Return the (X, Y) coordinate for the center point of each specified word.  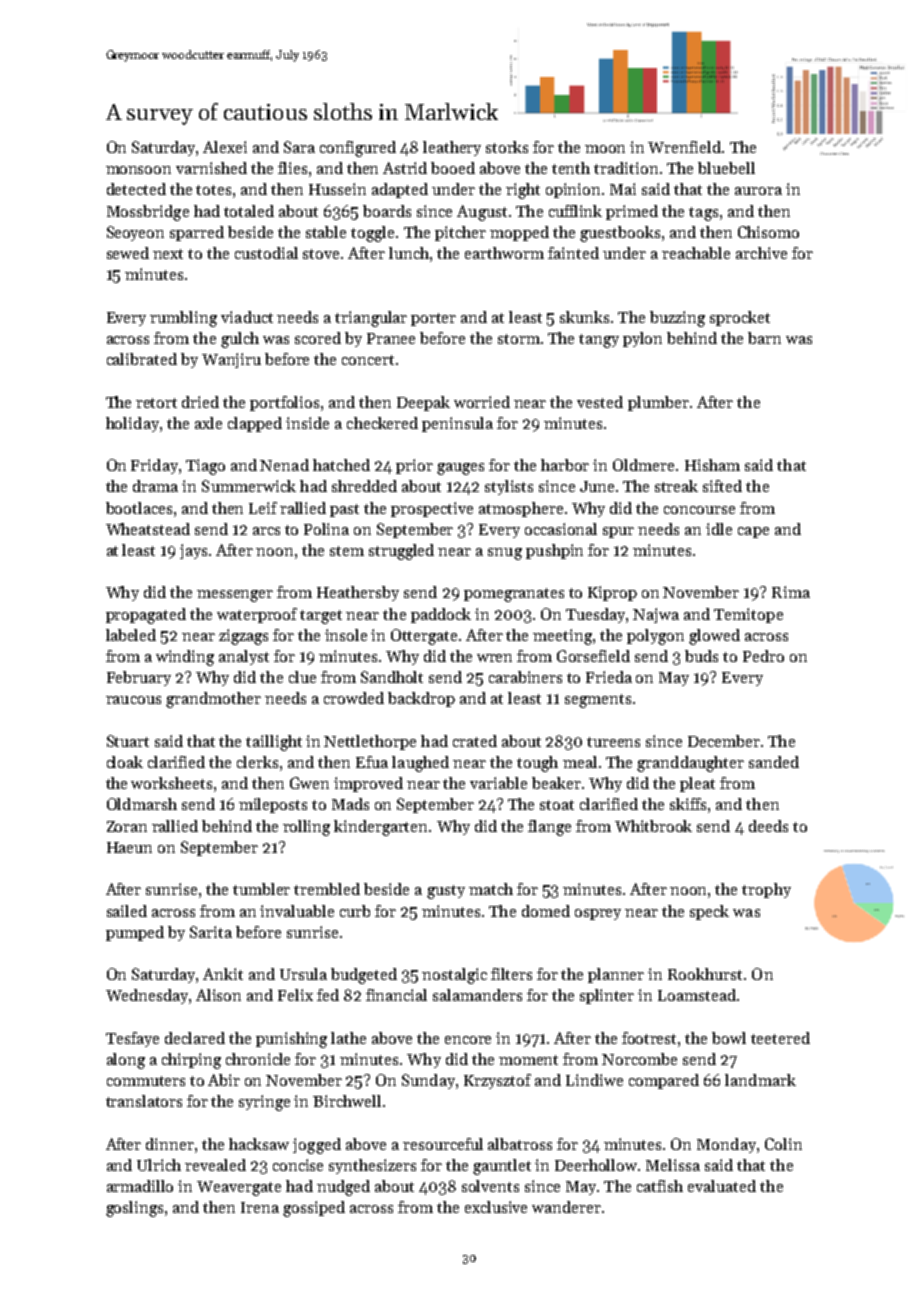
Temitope (748, 615)
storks (507, 147)
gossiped (314, 1209)
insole (346, 635)
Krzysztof (497, 1081)
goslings (134, 1209)
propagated (146, 616)
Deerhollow (596, 1165)
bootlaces (139, 508)
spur (618, 532)
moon (605, 149)
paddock (441, 615)
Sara (299, 147)
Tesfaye (132, 1039)
